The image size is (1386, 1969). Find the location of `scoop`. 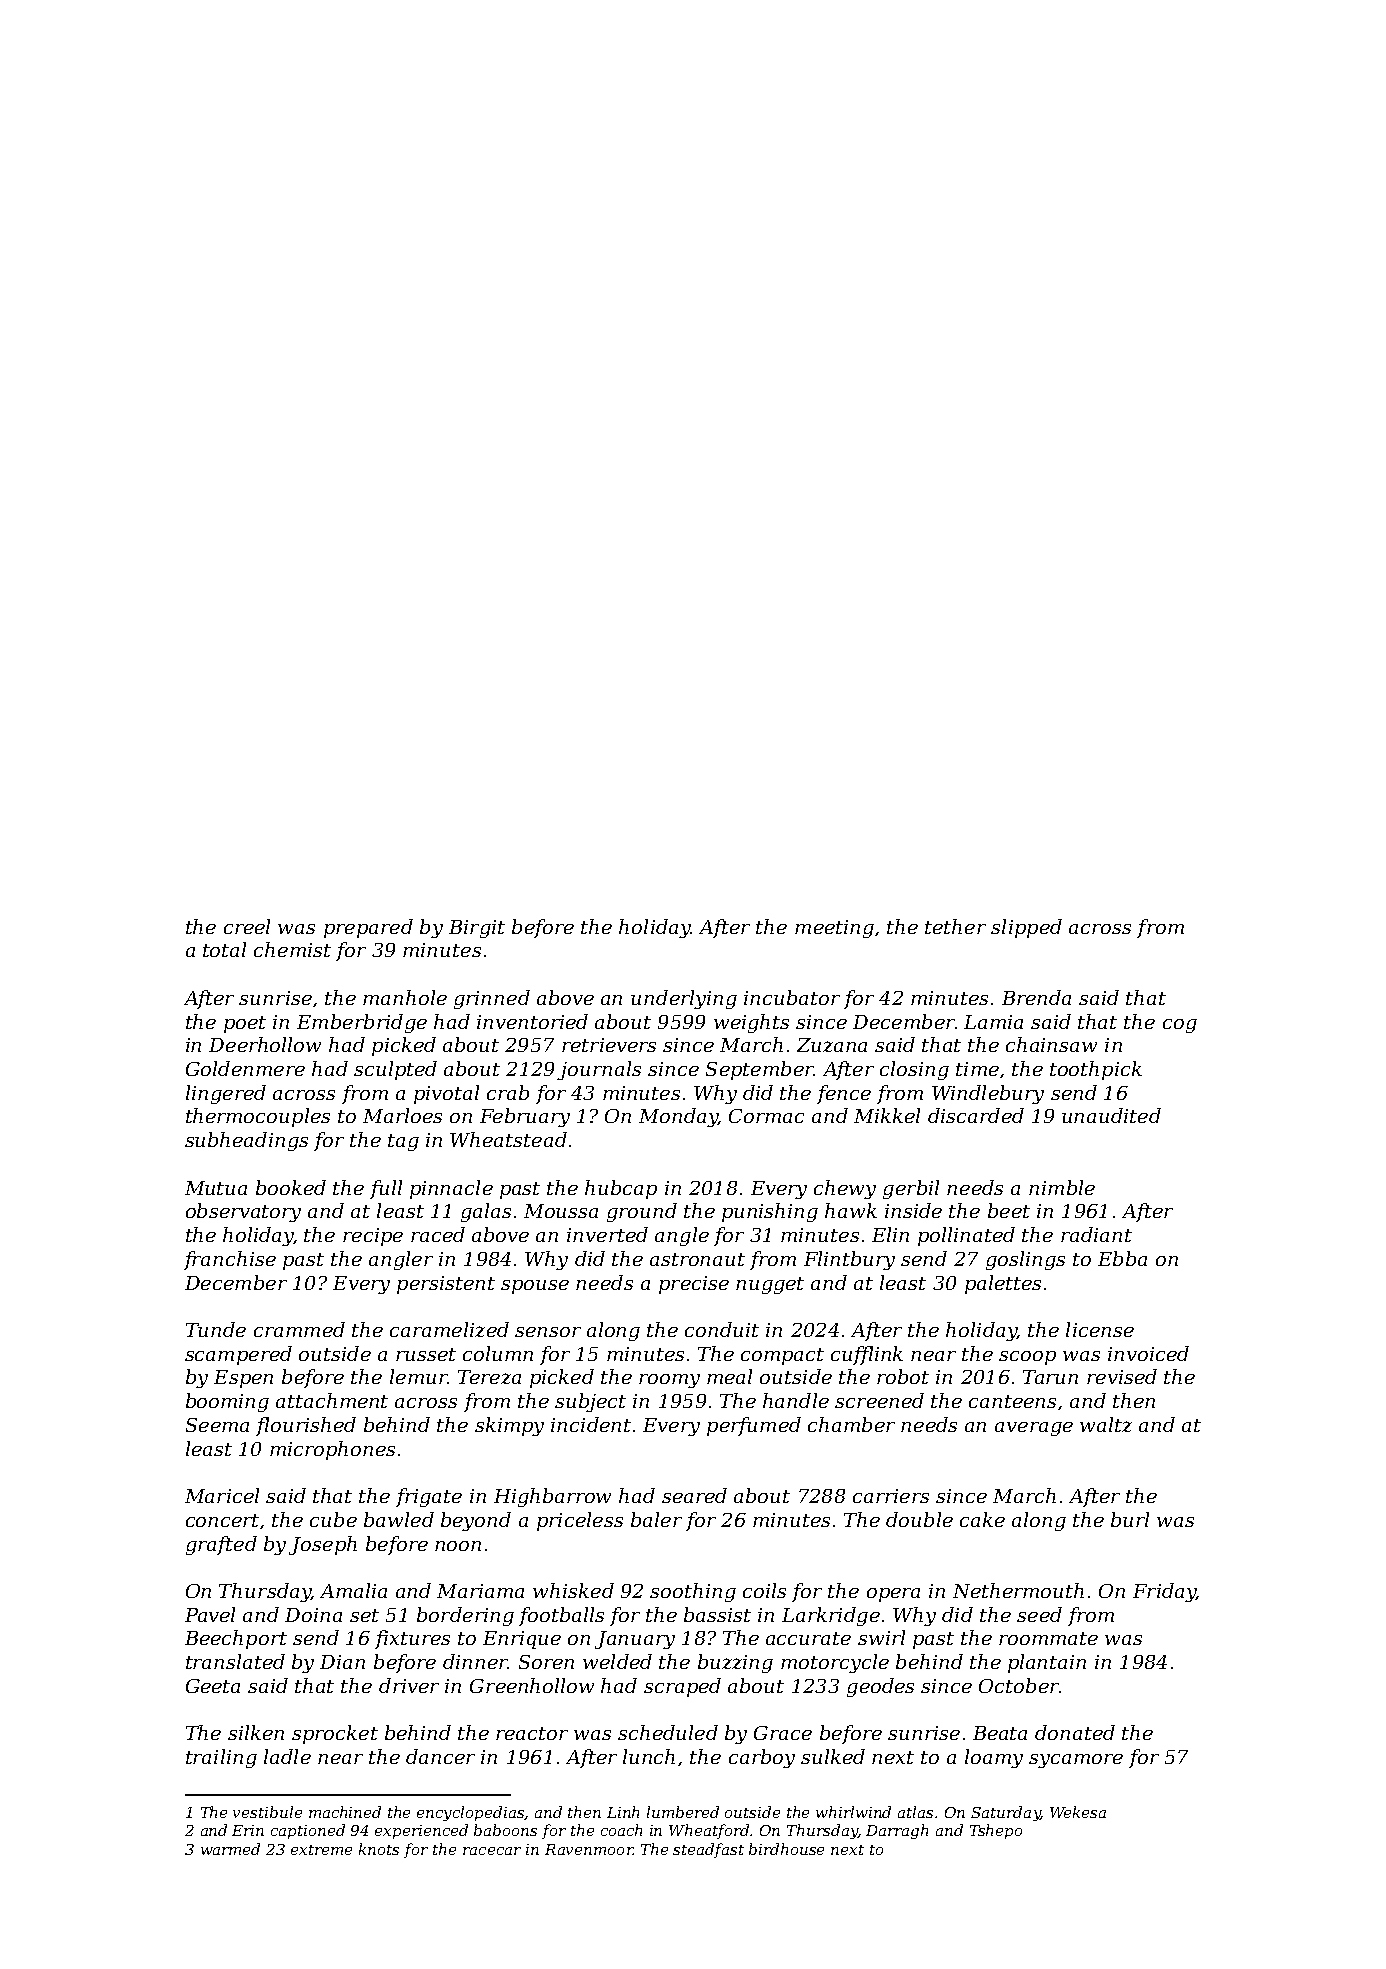

scoop is located at coordinates (1027, 1358).
